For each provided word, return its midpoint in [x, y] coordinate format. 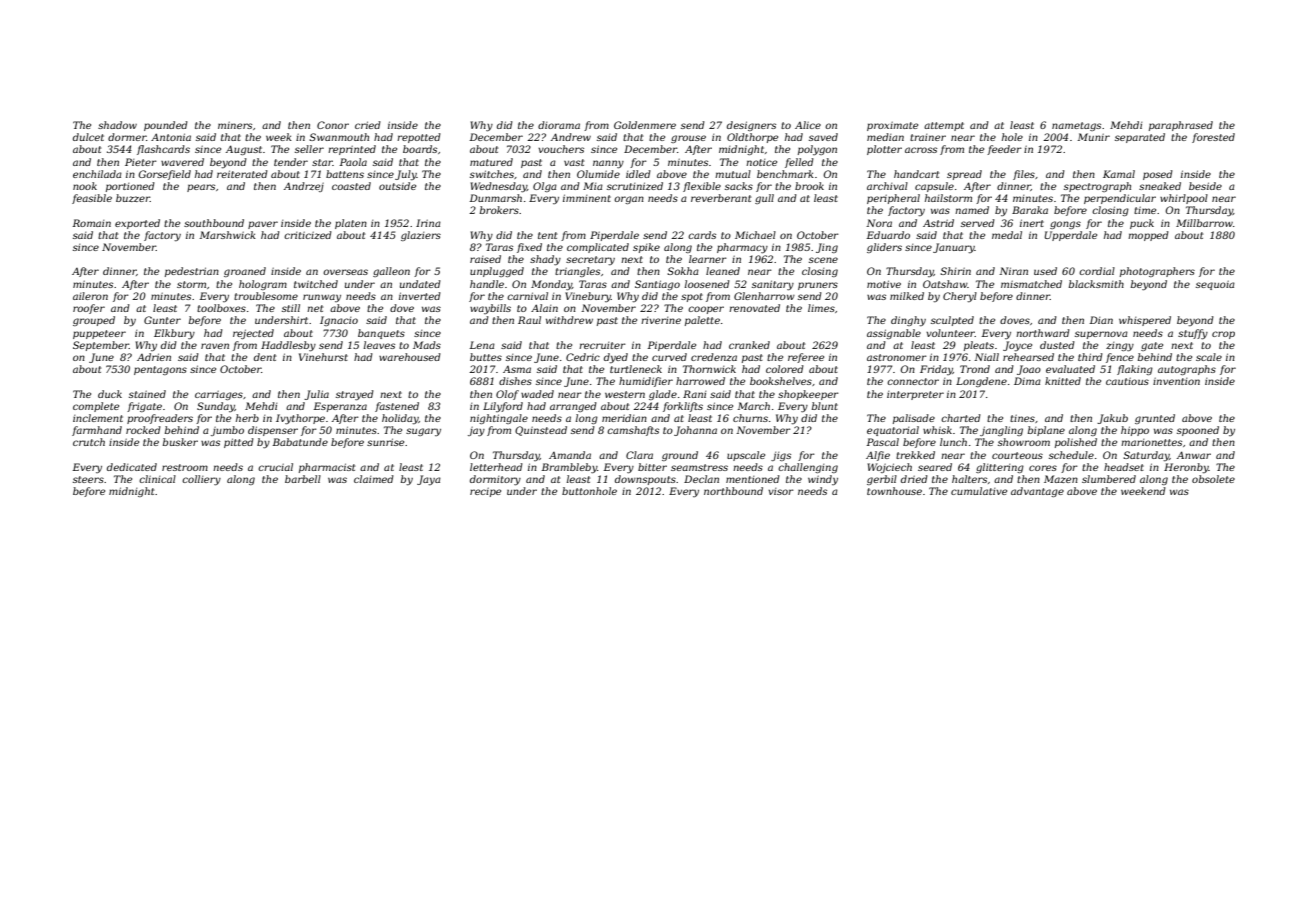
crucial [275, 467]
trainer [928, 137]
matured [491, 162]
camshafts [633, 431]
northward [1043, 333]
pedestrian [192, 272]
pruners [818, 286]
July [406, 175]
